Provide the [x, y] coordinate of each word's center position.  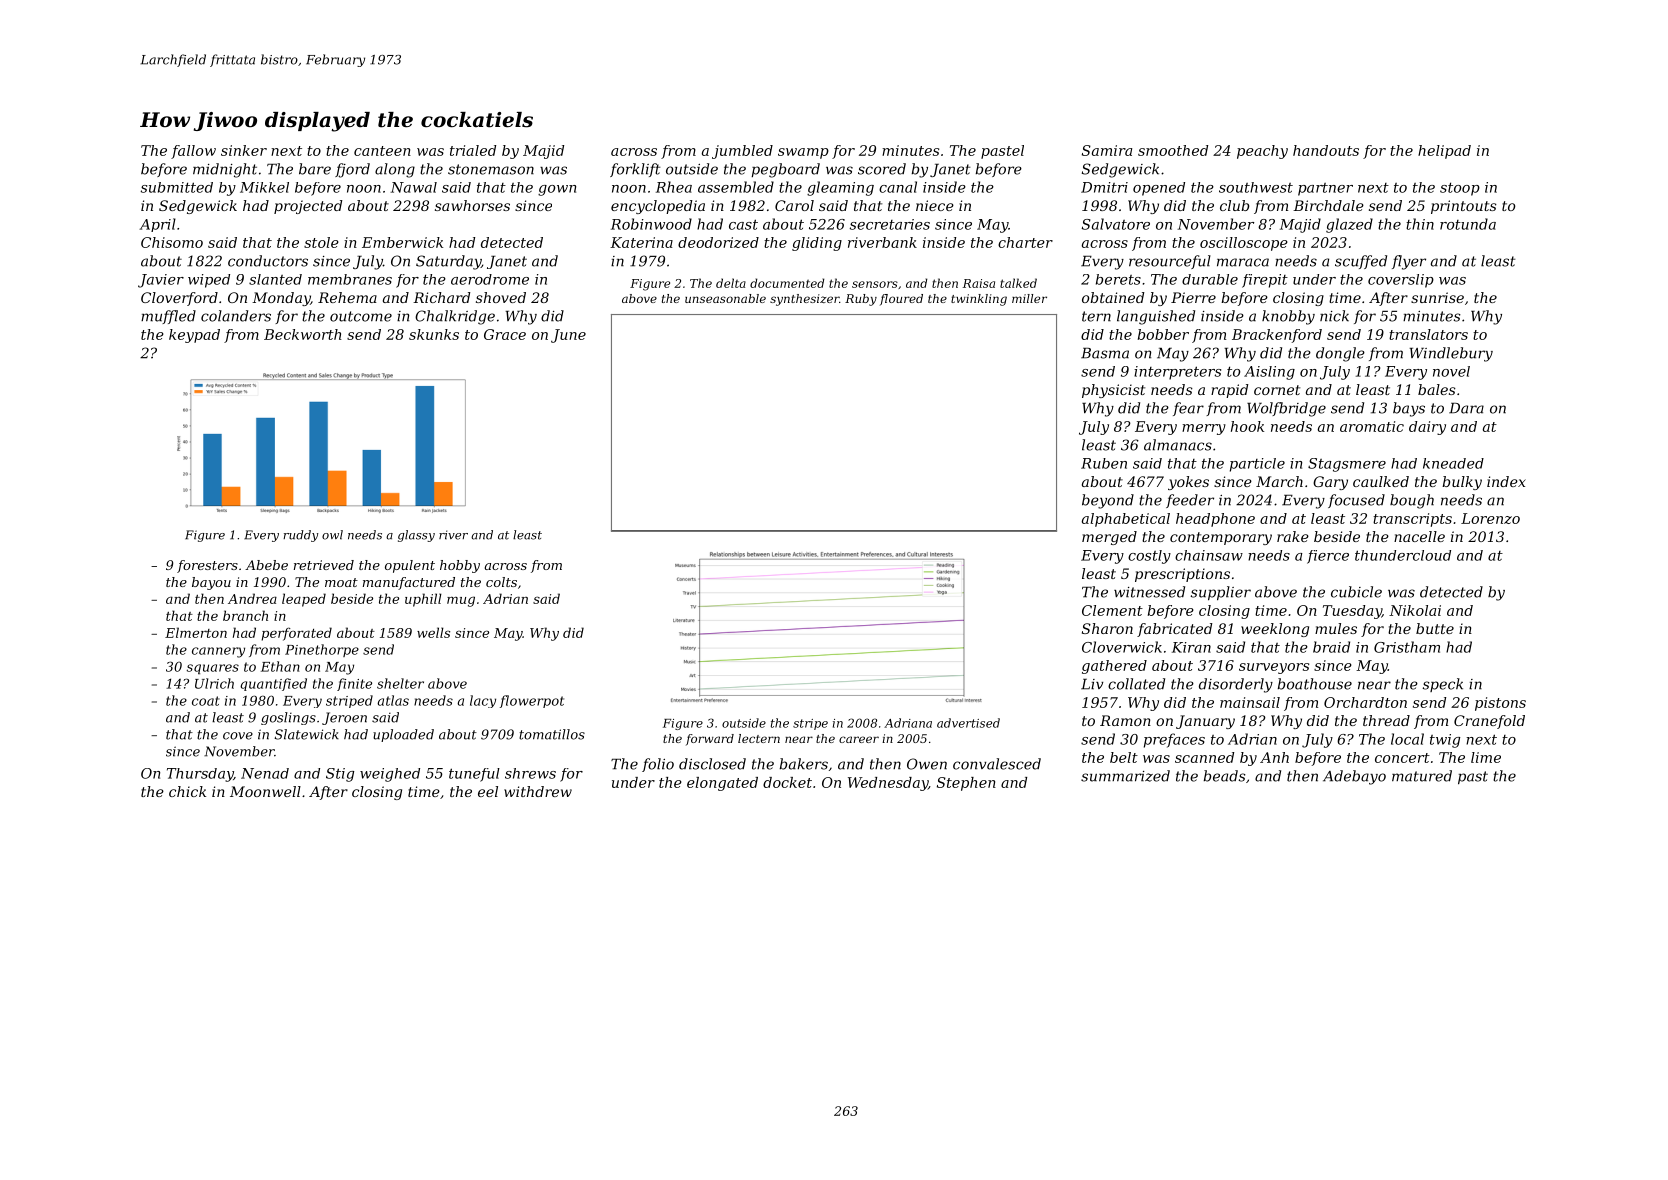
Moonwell [265, 791]
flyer [1409, 262]
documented [787, 283]
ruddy [300, 536]
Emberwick [402, 242]
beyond [1108, 501]
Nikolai [1415, 610]
